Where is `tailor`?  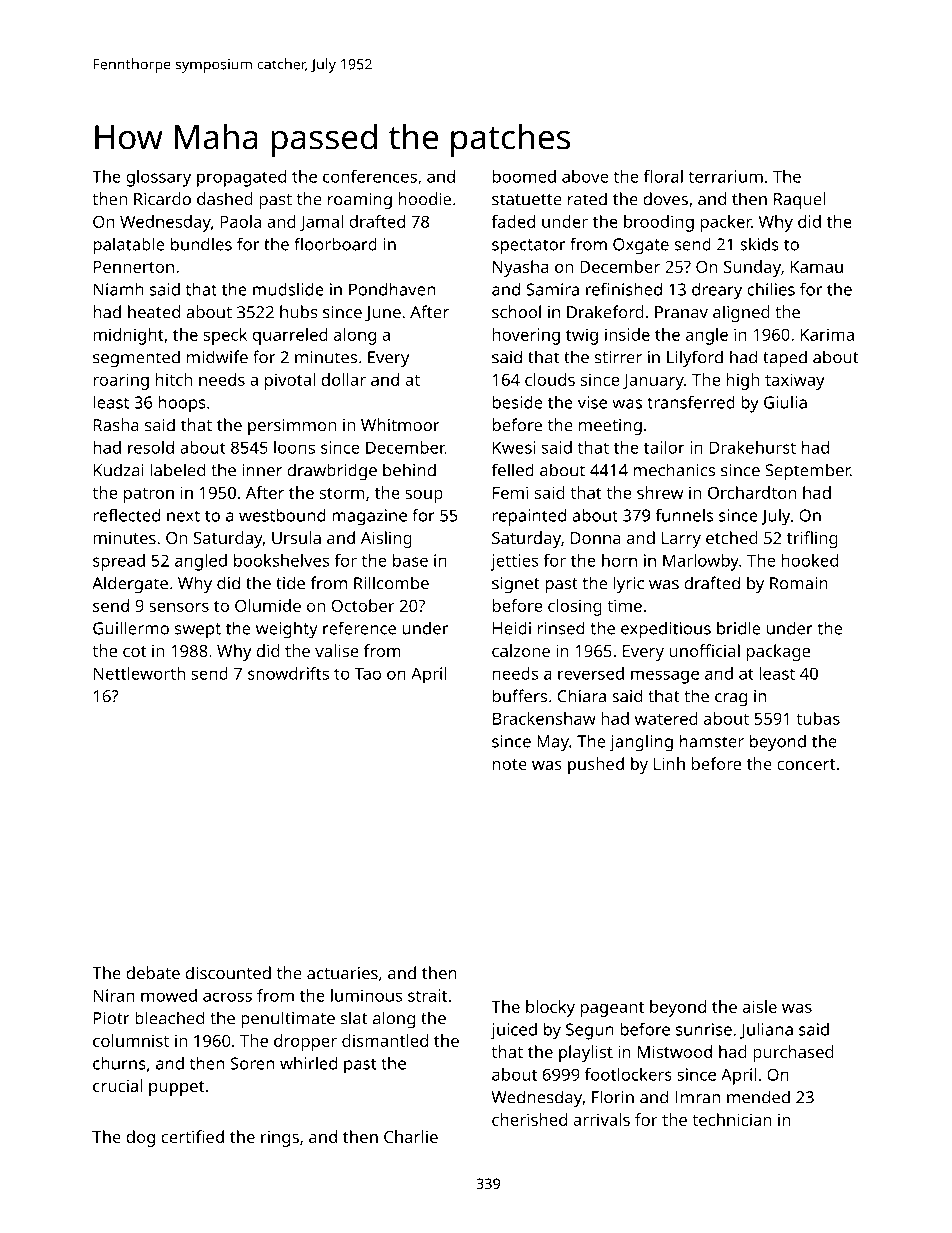 tailor is located at coordinates (664, 447).
